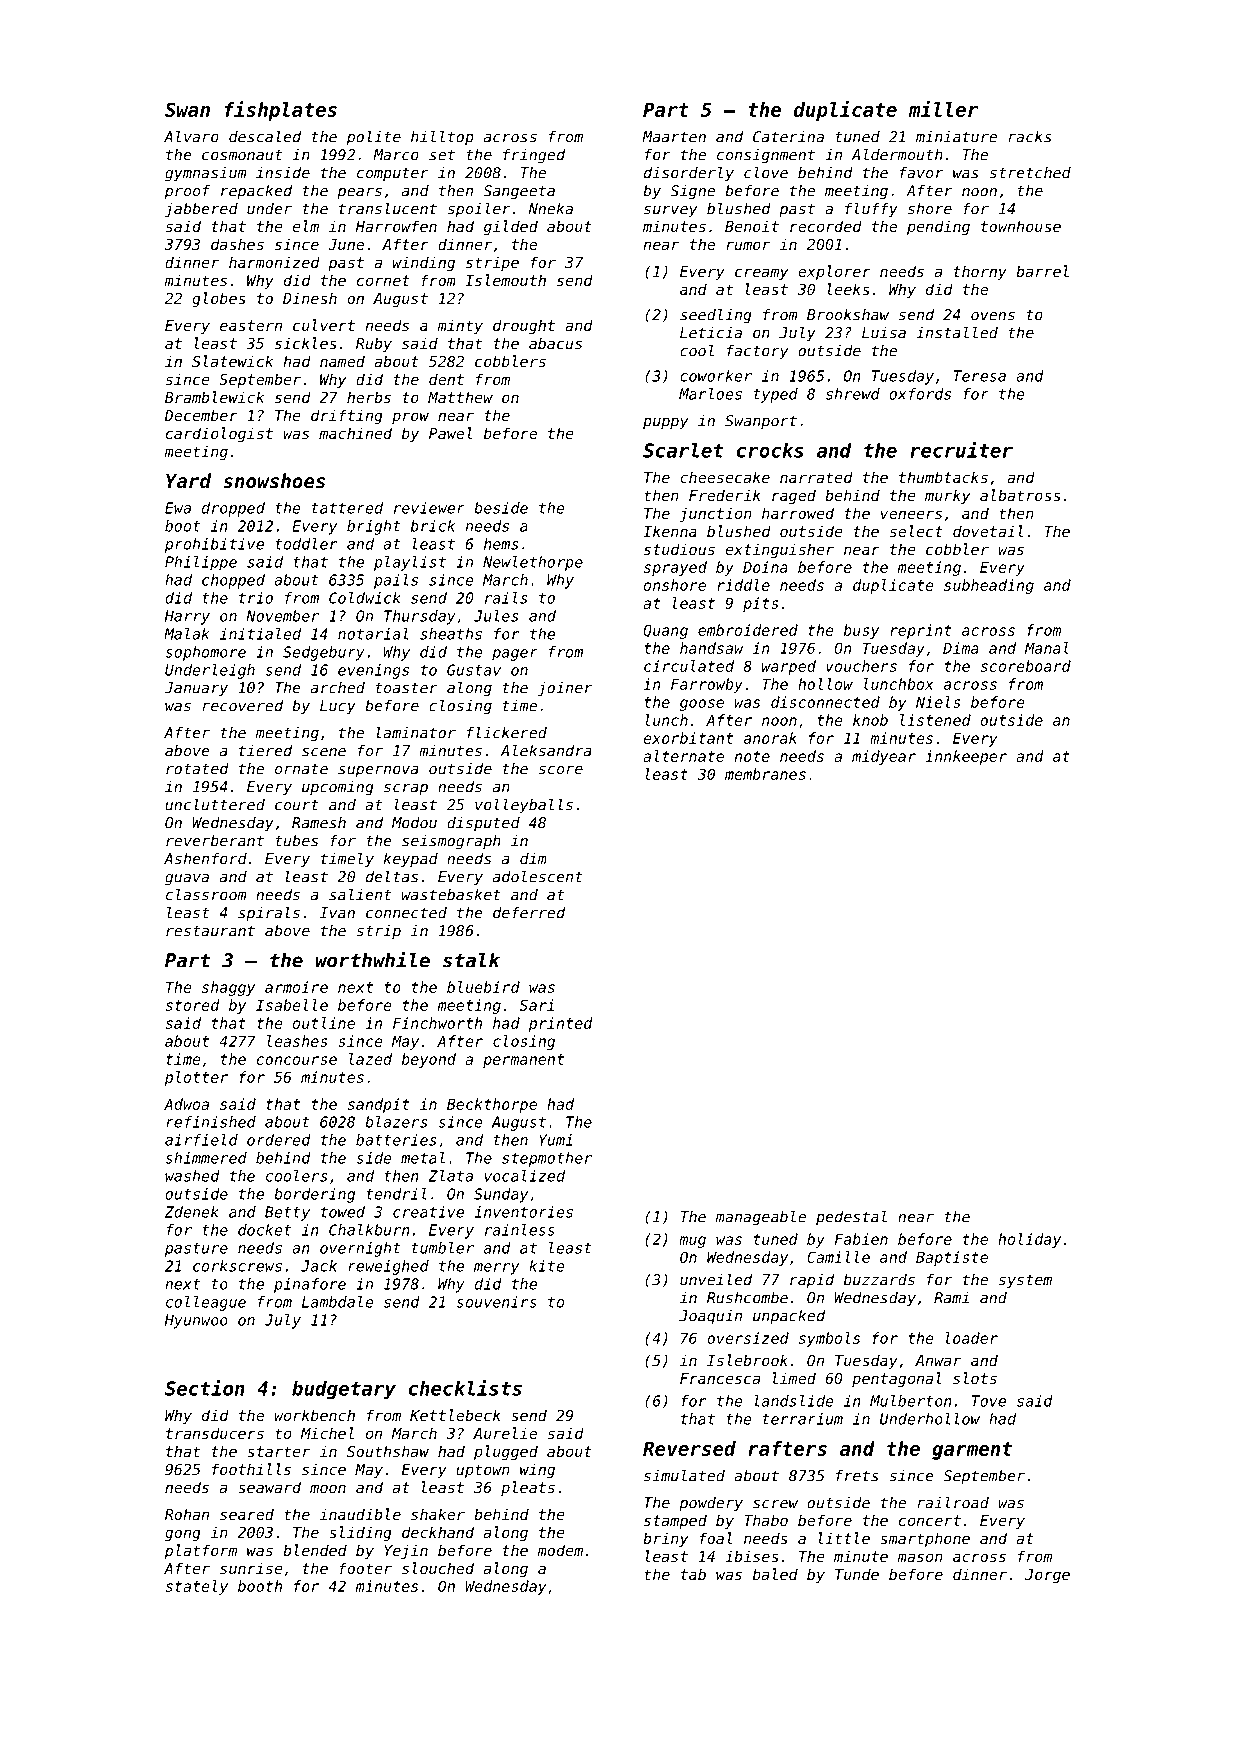 The image size is (1241, 1755). I want to click on slots, so click(975, 1378).
